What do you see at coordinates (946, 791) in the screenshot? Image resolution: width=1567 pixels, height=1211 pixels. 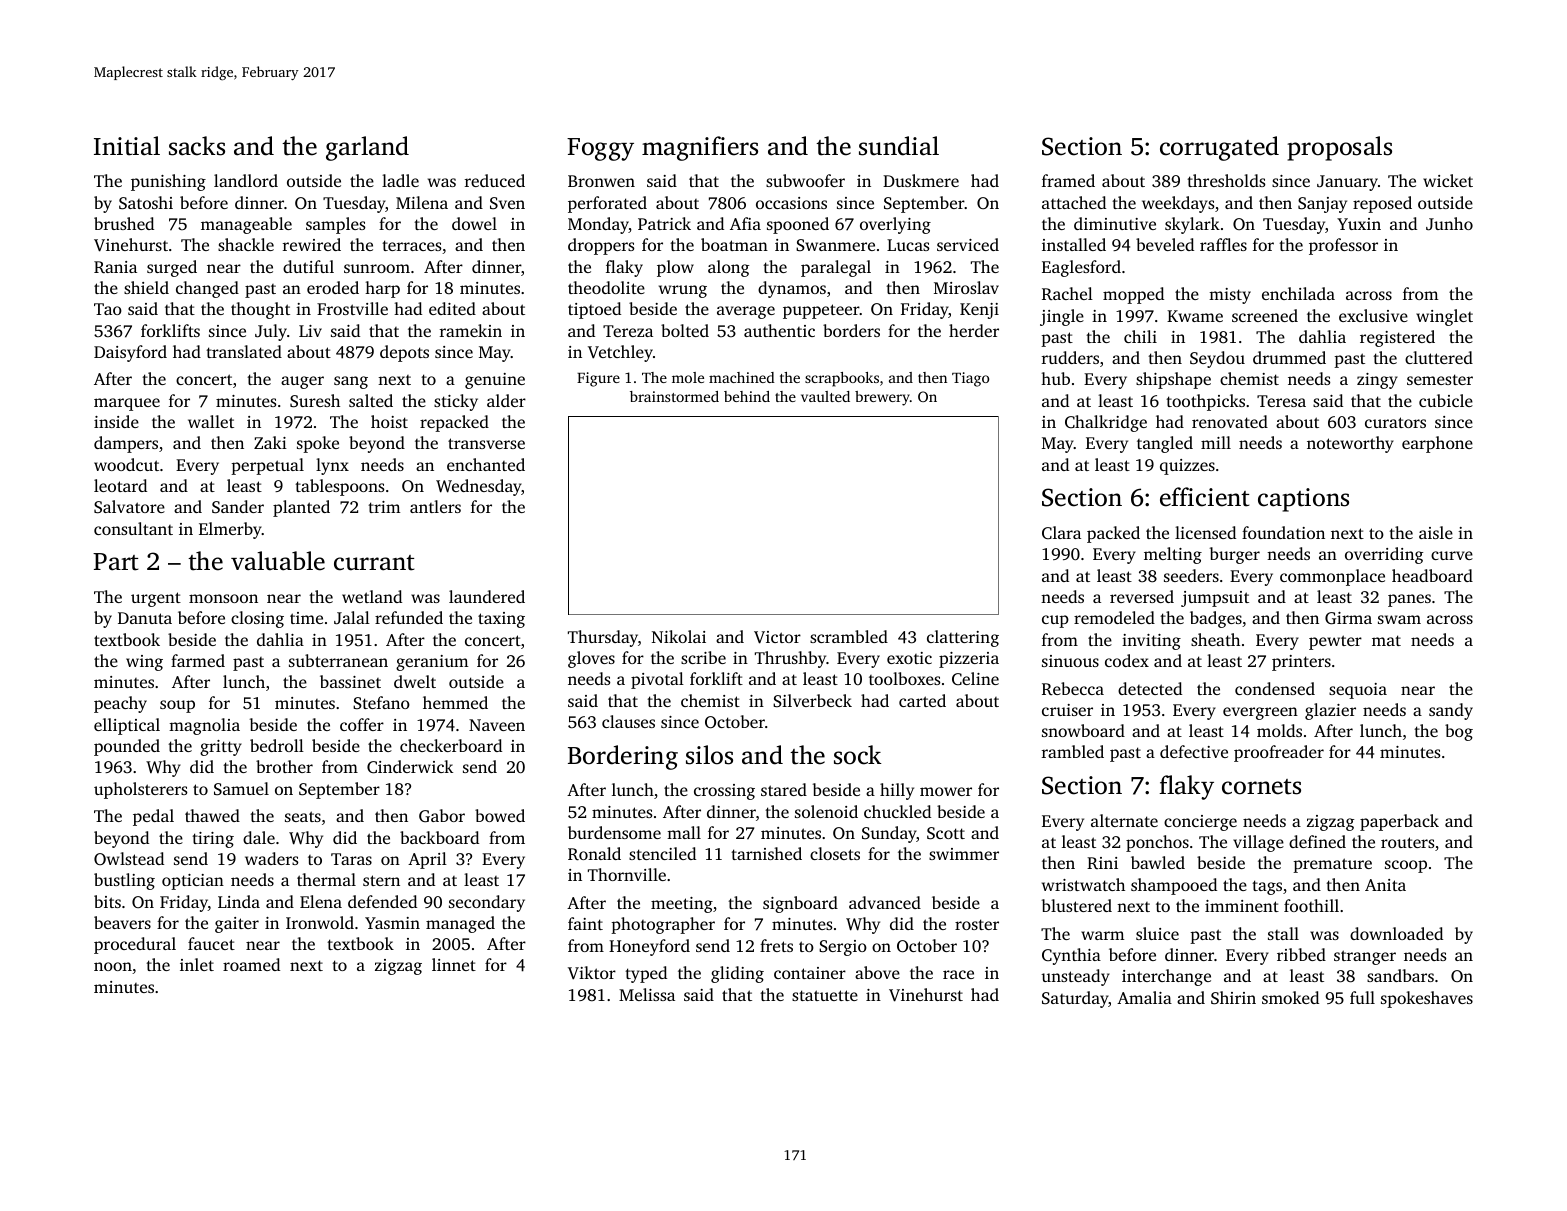 I see `mower` at bounding box center [946, 791].
